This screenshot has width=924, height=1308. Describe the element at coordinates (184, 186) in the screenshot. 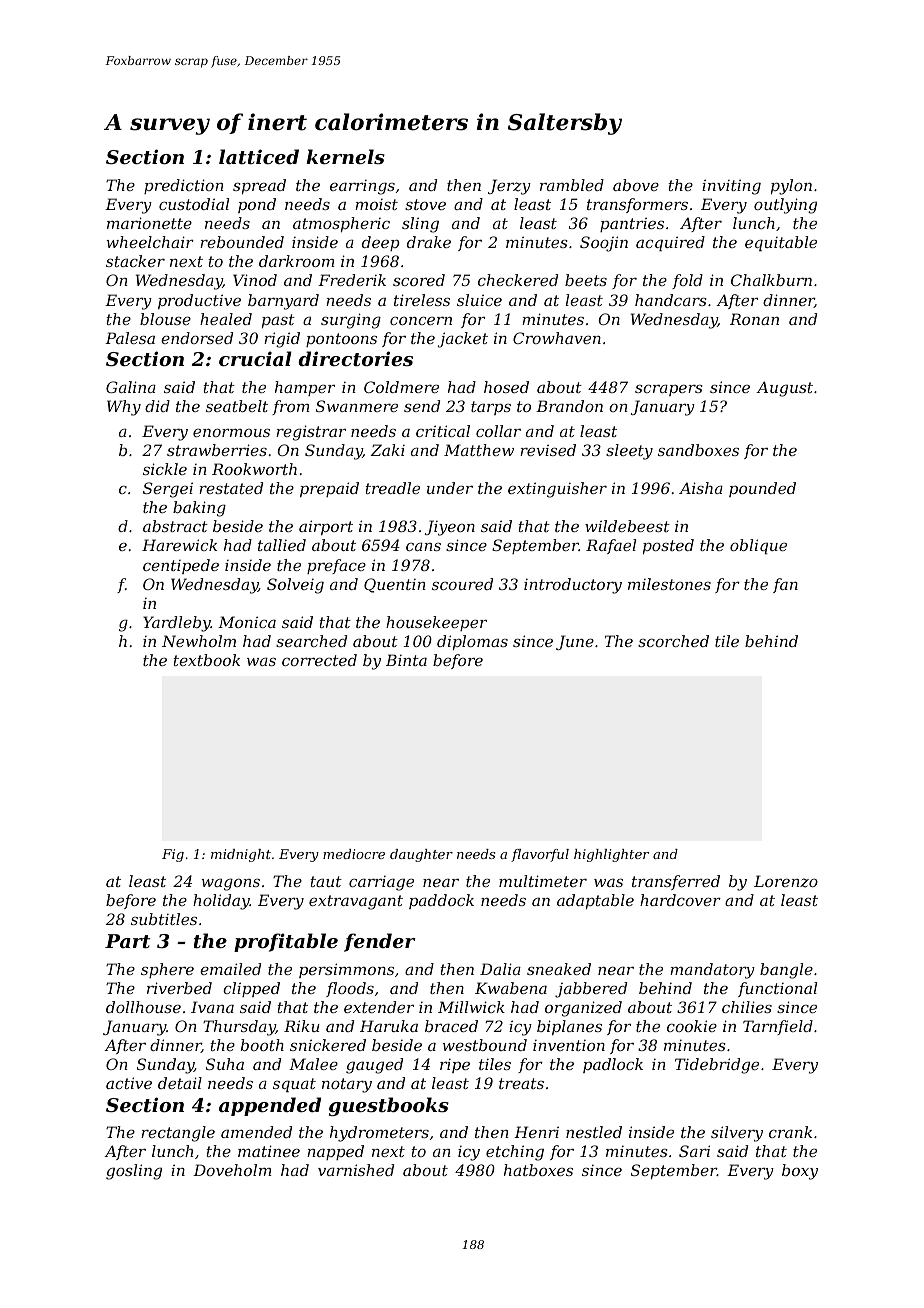

I see `prediction` at that location.
